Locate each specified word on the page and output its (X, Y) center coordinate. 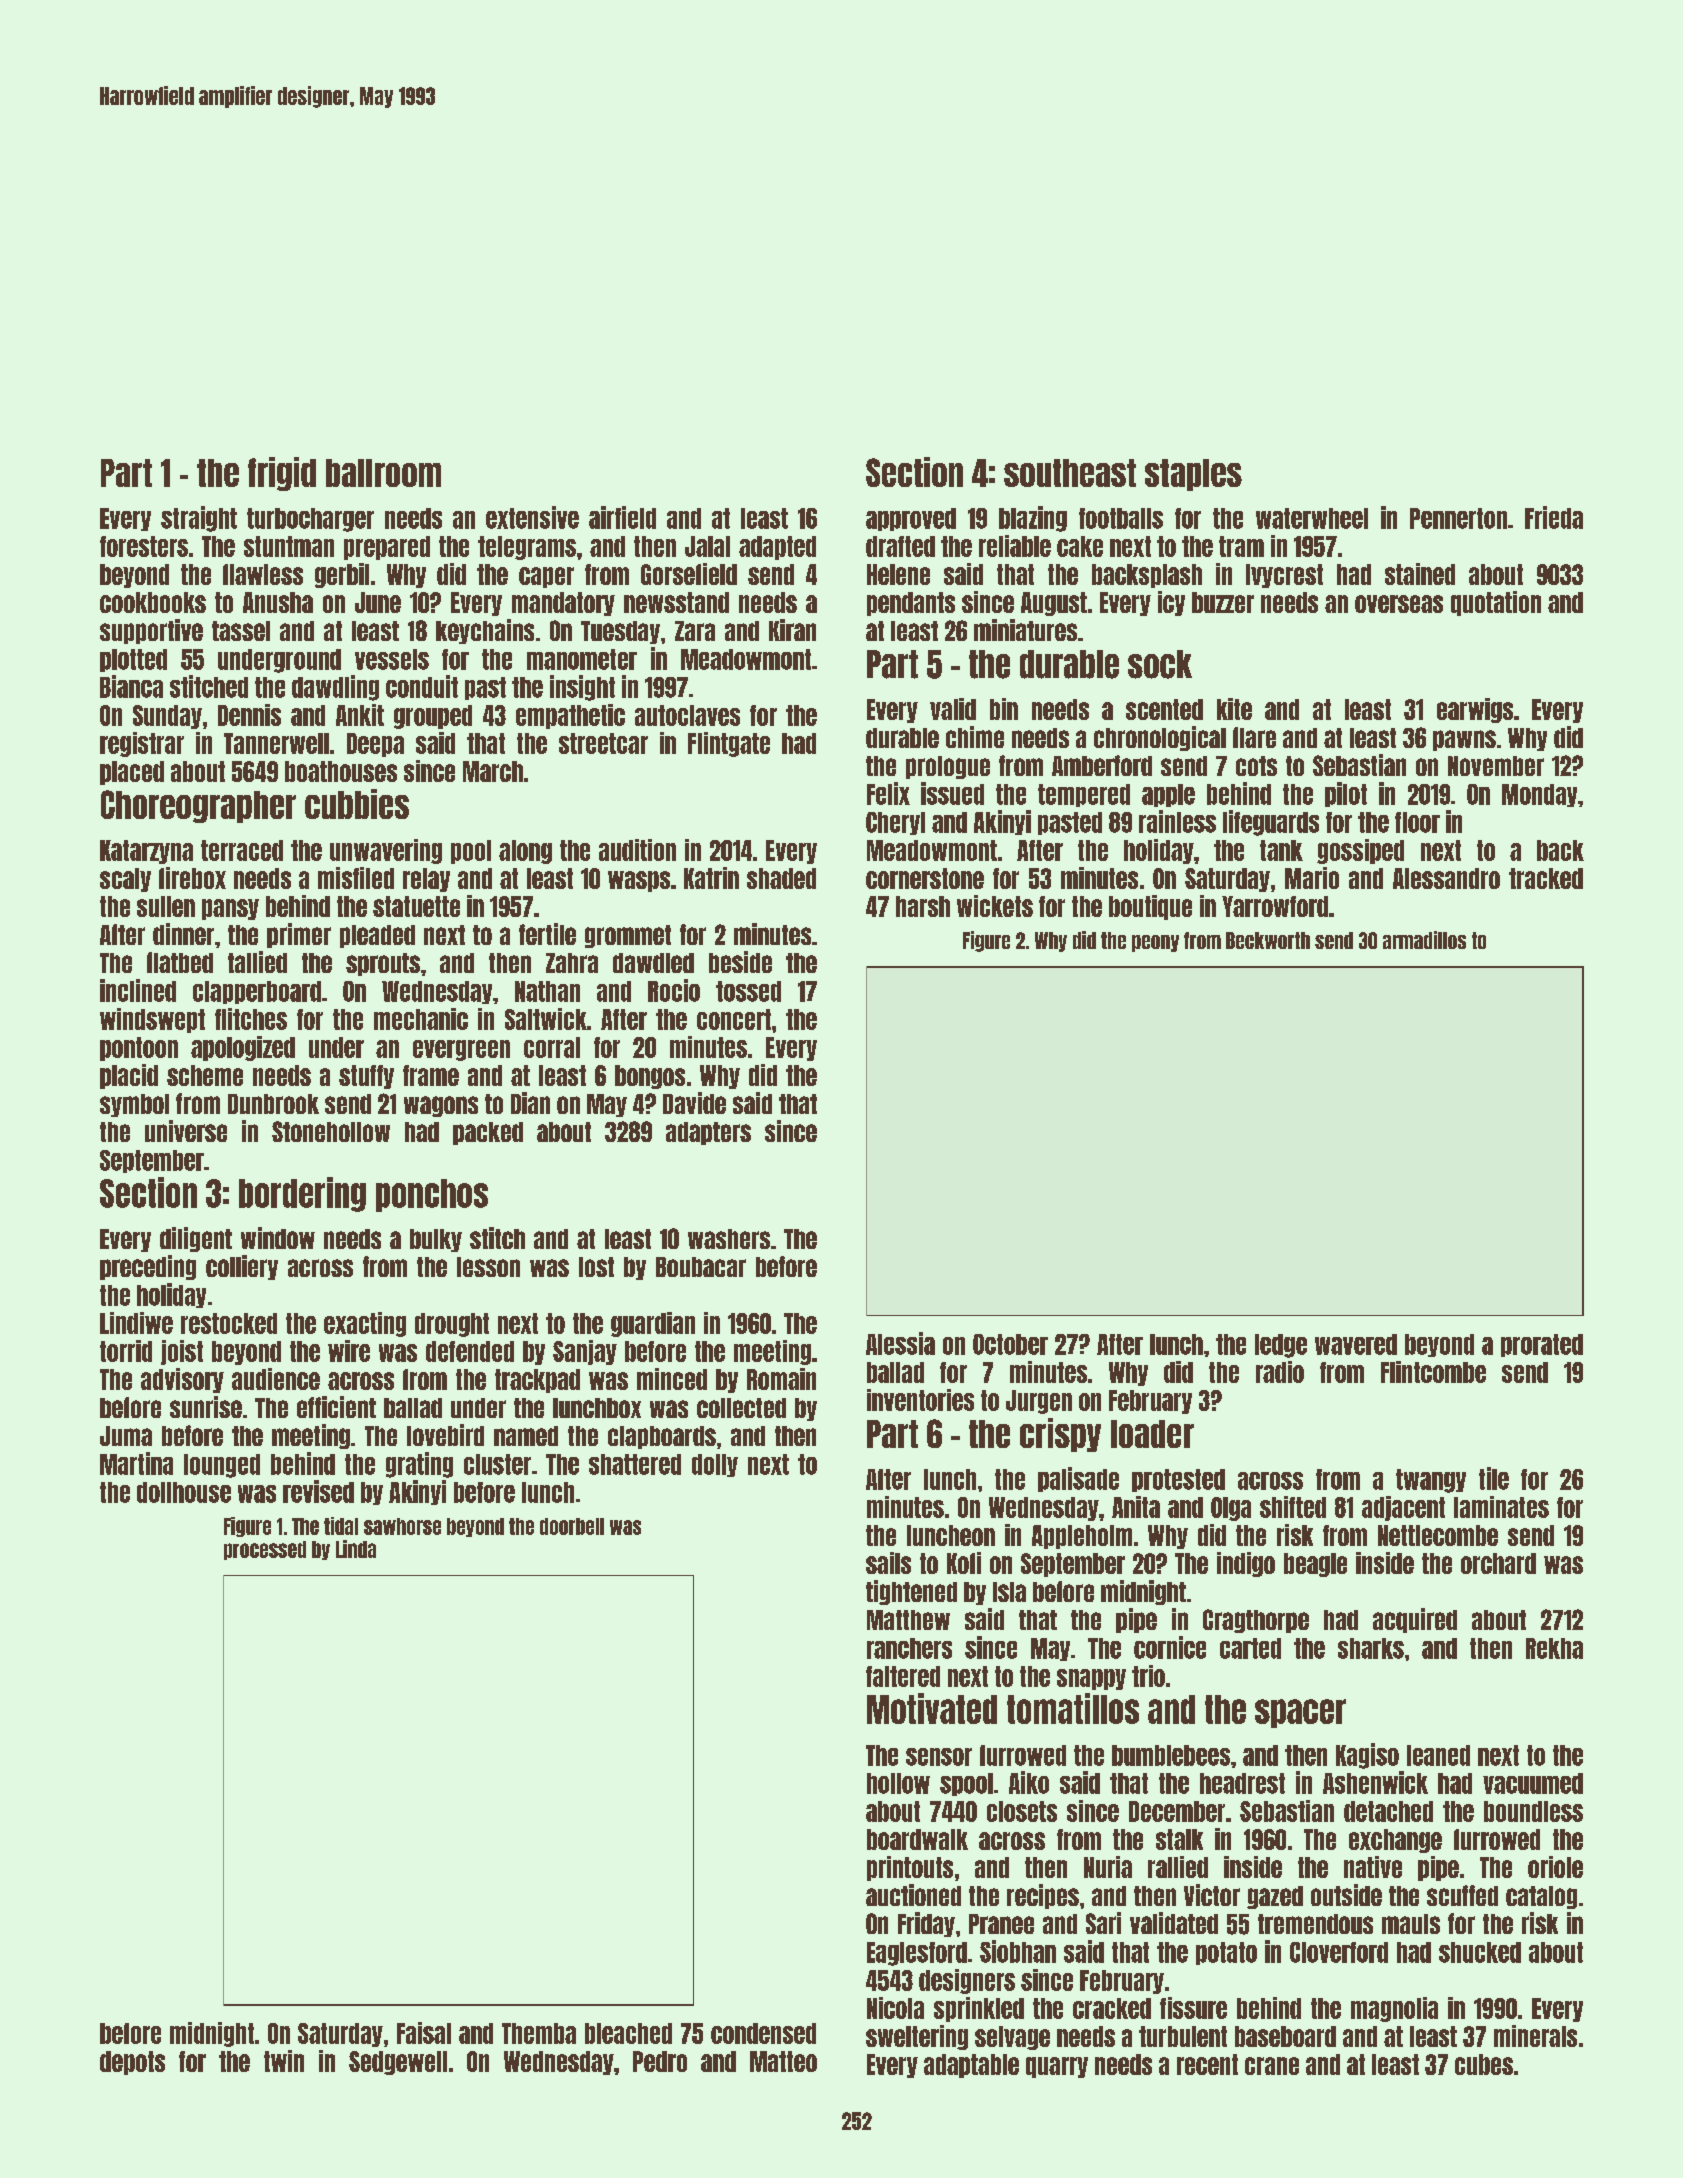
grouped (433, 717)
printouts (910, 1868)
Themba (539, 2033)
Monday (1539, 795)
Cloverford (1339, 1952)
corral (552, 1047)
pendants (911, 604)
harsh (923, 906)
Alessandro (1446, 878)
